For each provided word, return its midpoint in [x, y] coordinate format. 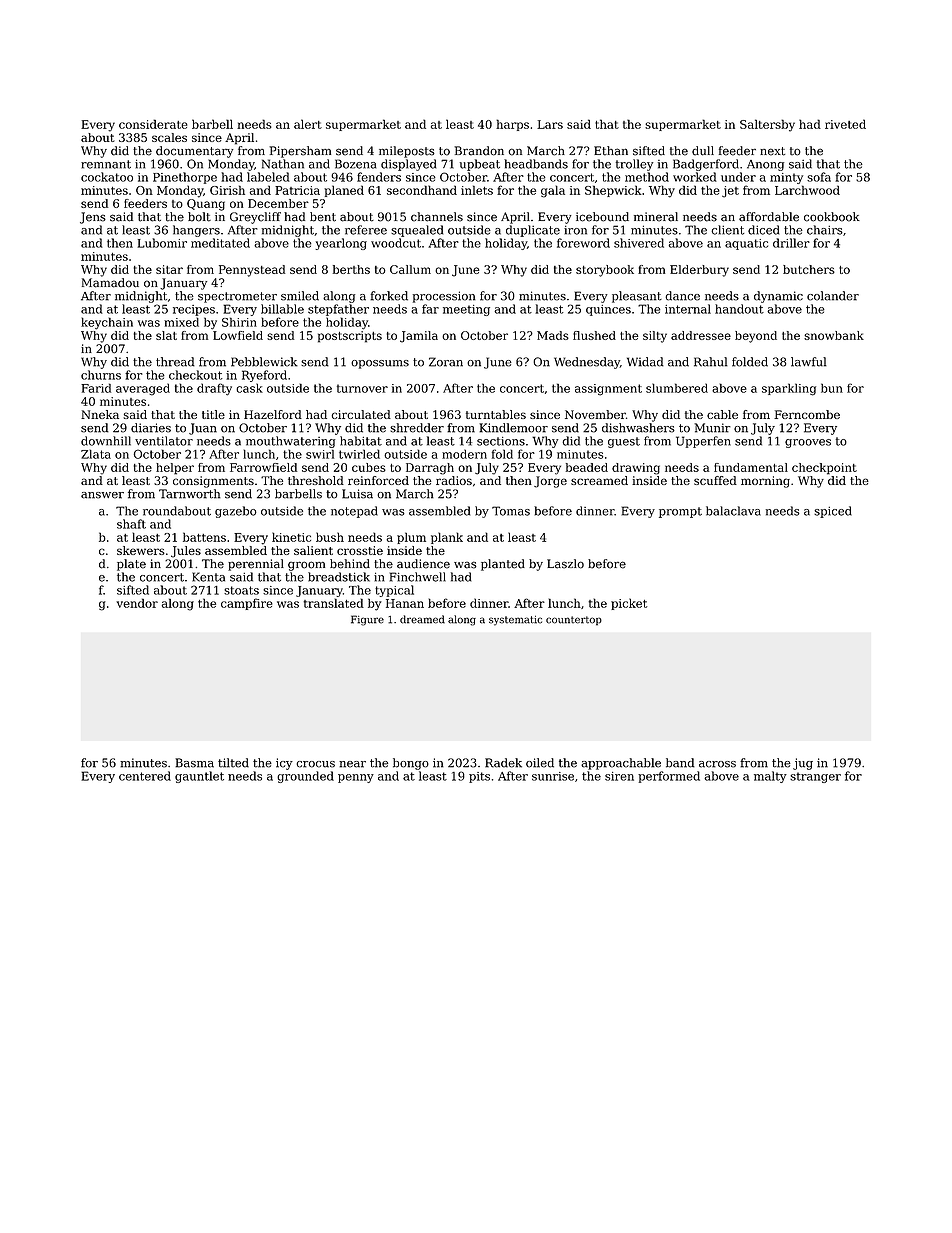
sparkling [789, 389]
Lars [550, 124]
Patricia [297, 190]
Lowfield [238, 335]
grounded [305, 777]
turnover [362, 388]
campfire [247, 604]
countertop [574, 621]
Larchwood [807, 190]
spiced [833, 512]
